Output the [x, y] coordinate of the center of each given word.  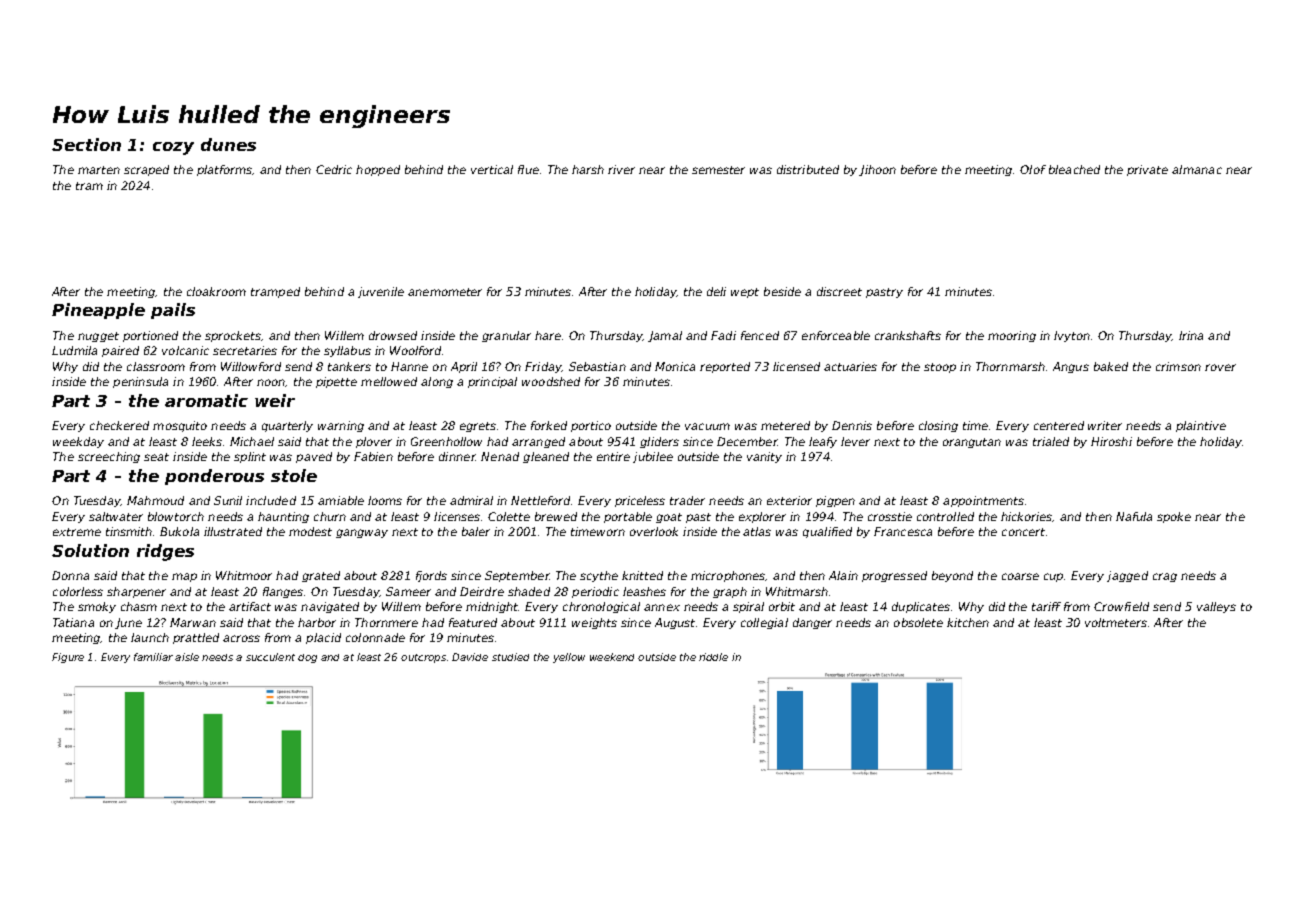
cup [1053, 577]
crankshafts [908, 335]
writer [1105, 425]
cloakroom [216, 291]
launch [150, 637]
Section [86, 144]
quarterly [287, 426]
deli [716, 291]
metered [785, 425]
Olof [1033, 169]
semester [718, 170]
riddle [713, 657]
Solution [90, 550]
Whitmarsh [797, 591]
